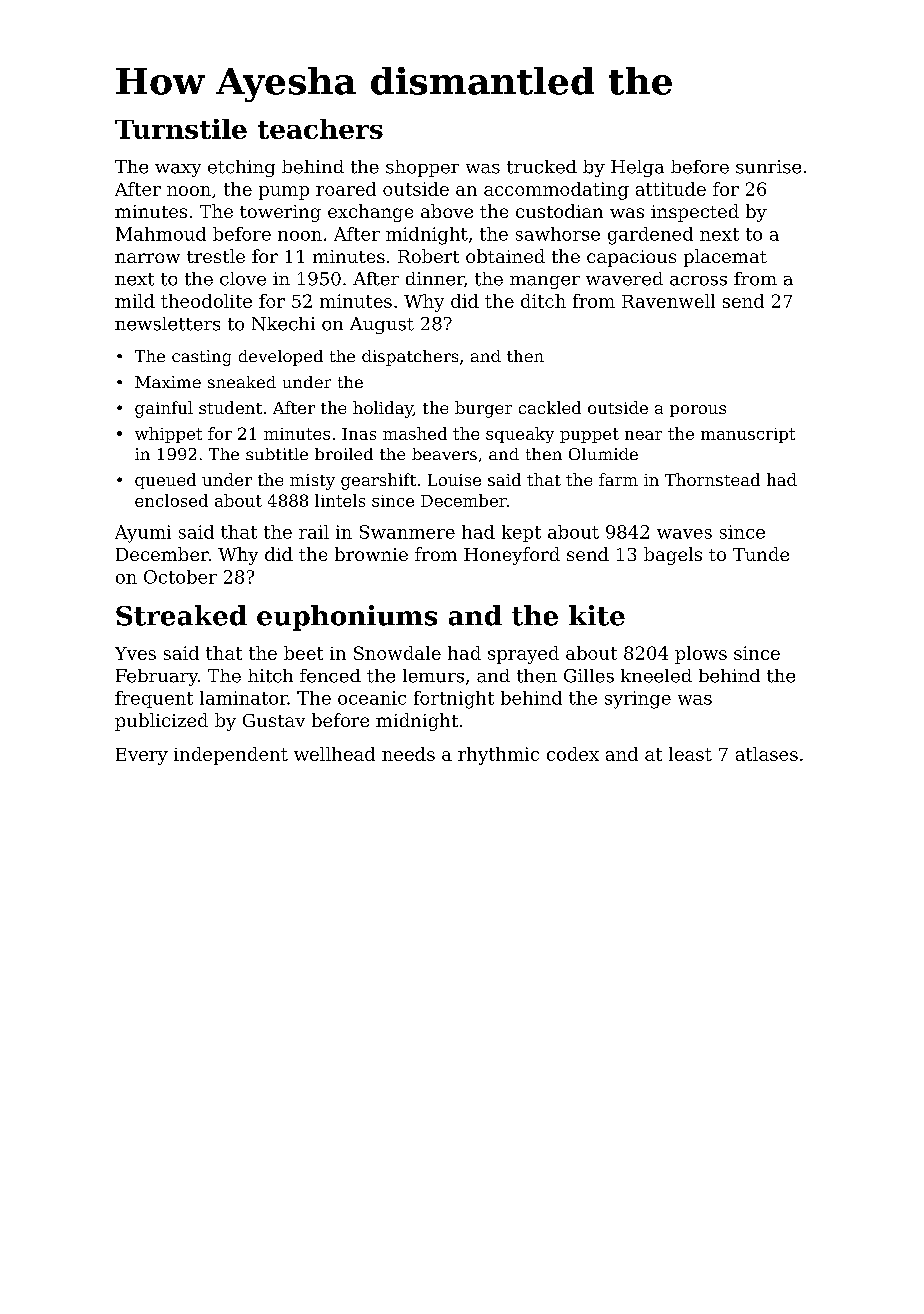 This image has width=924, height=1314. I want to click on February, so click(157, 677).
